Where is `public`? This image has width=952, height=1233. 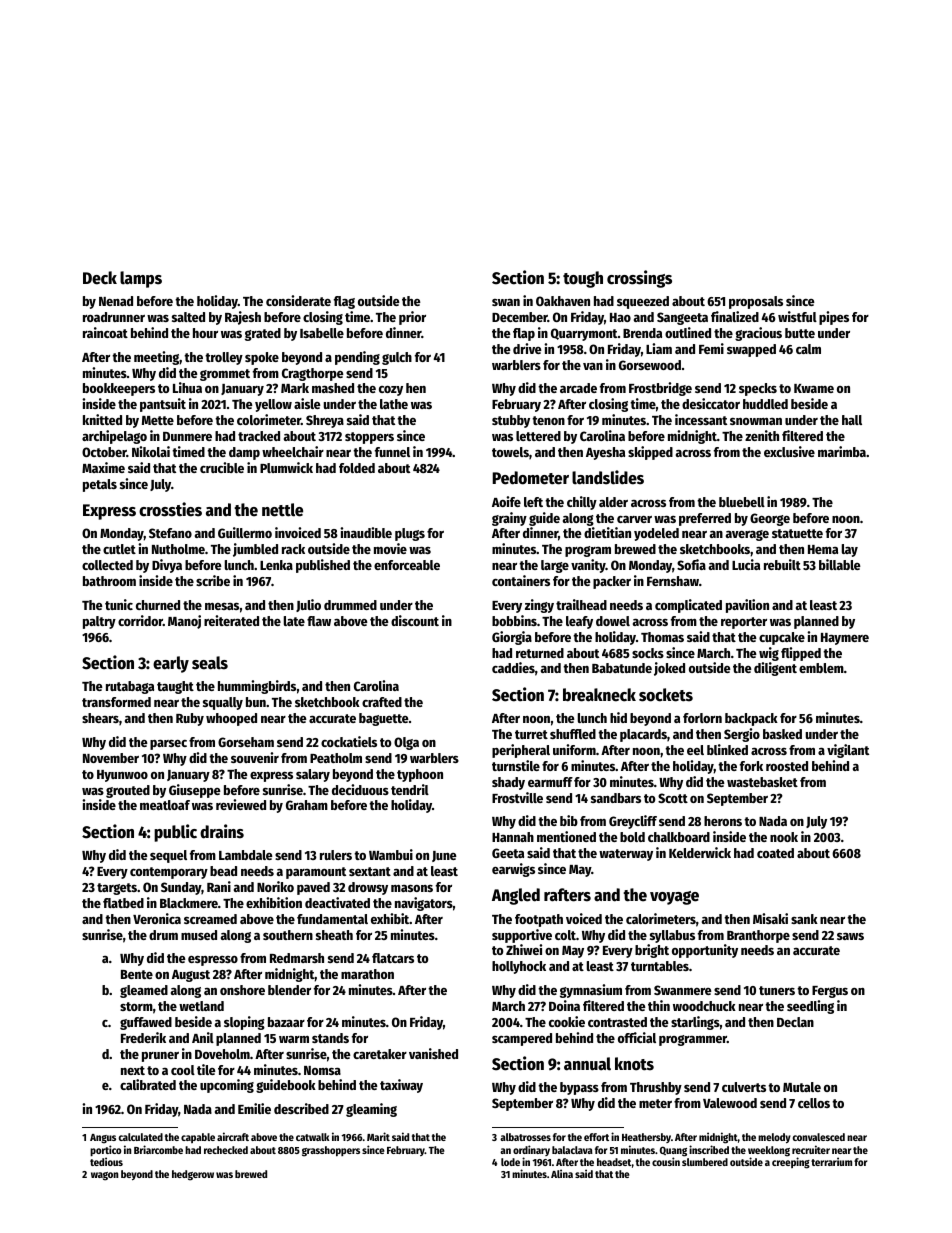 public is located at coordinates (175, 833).
